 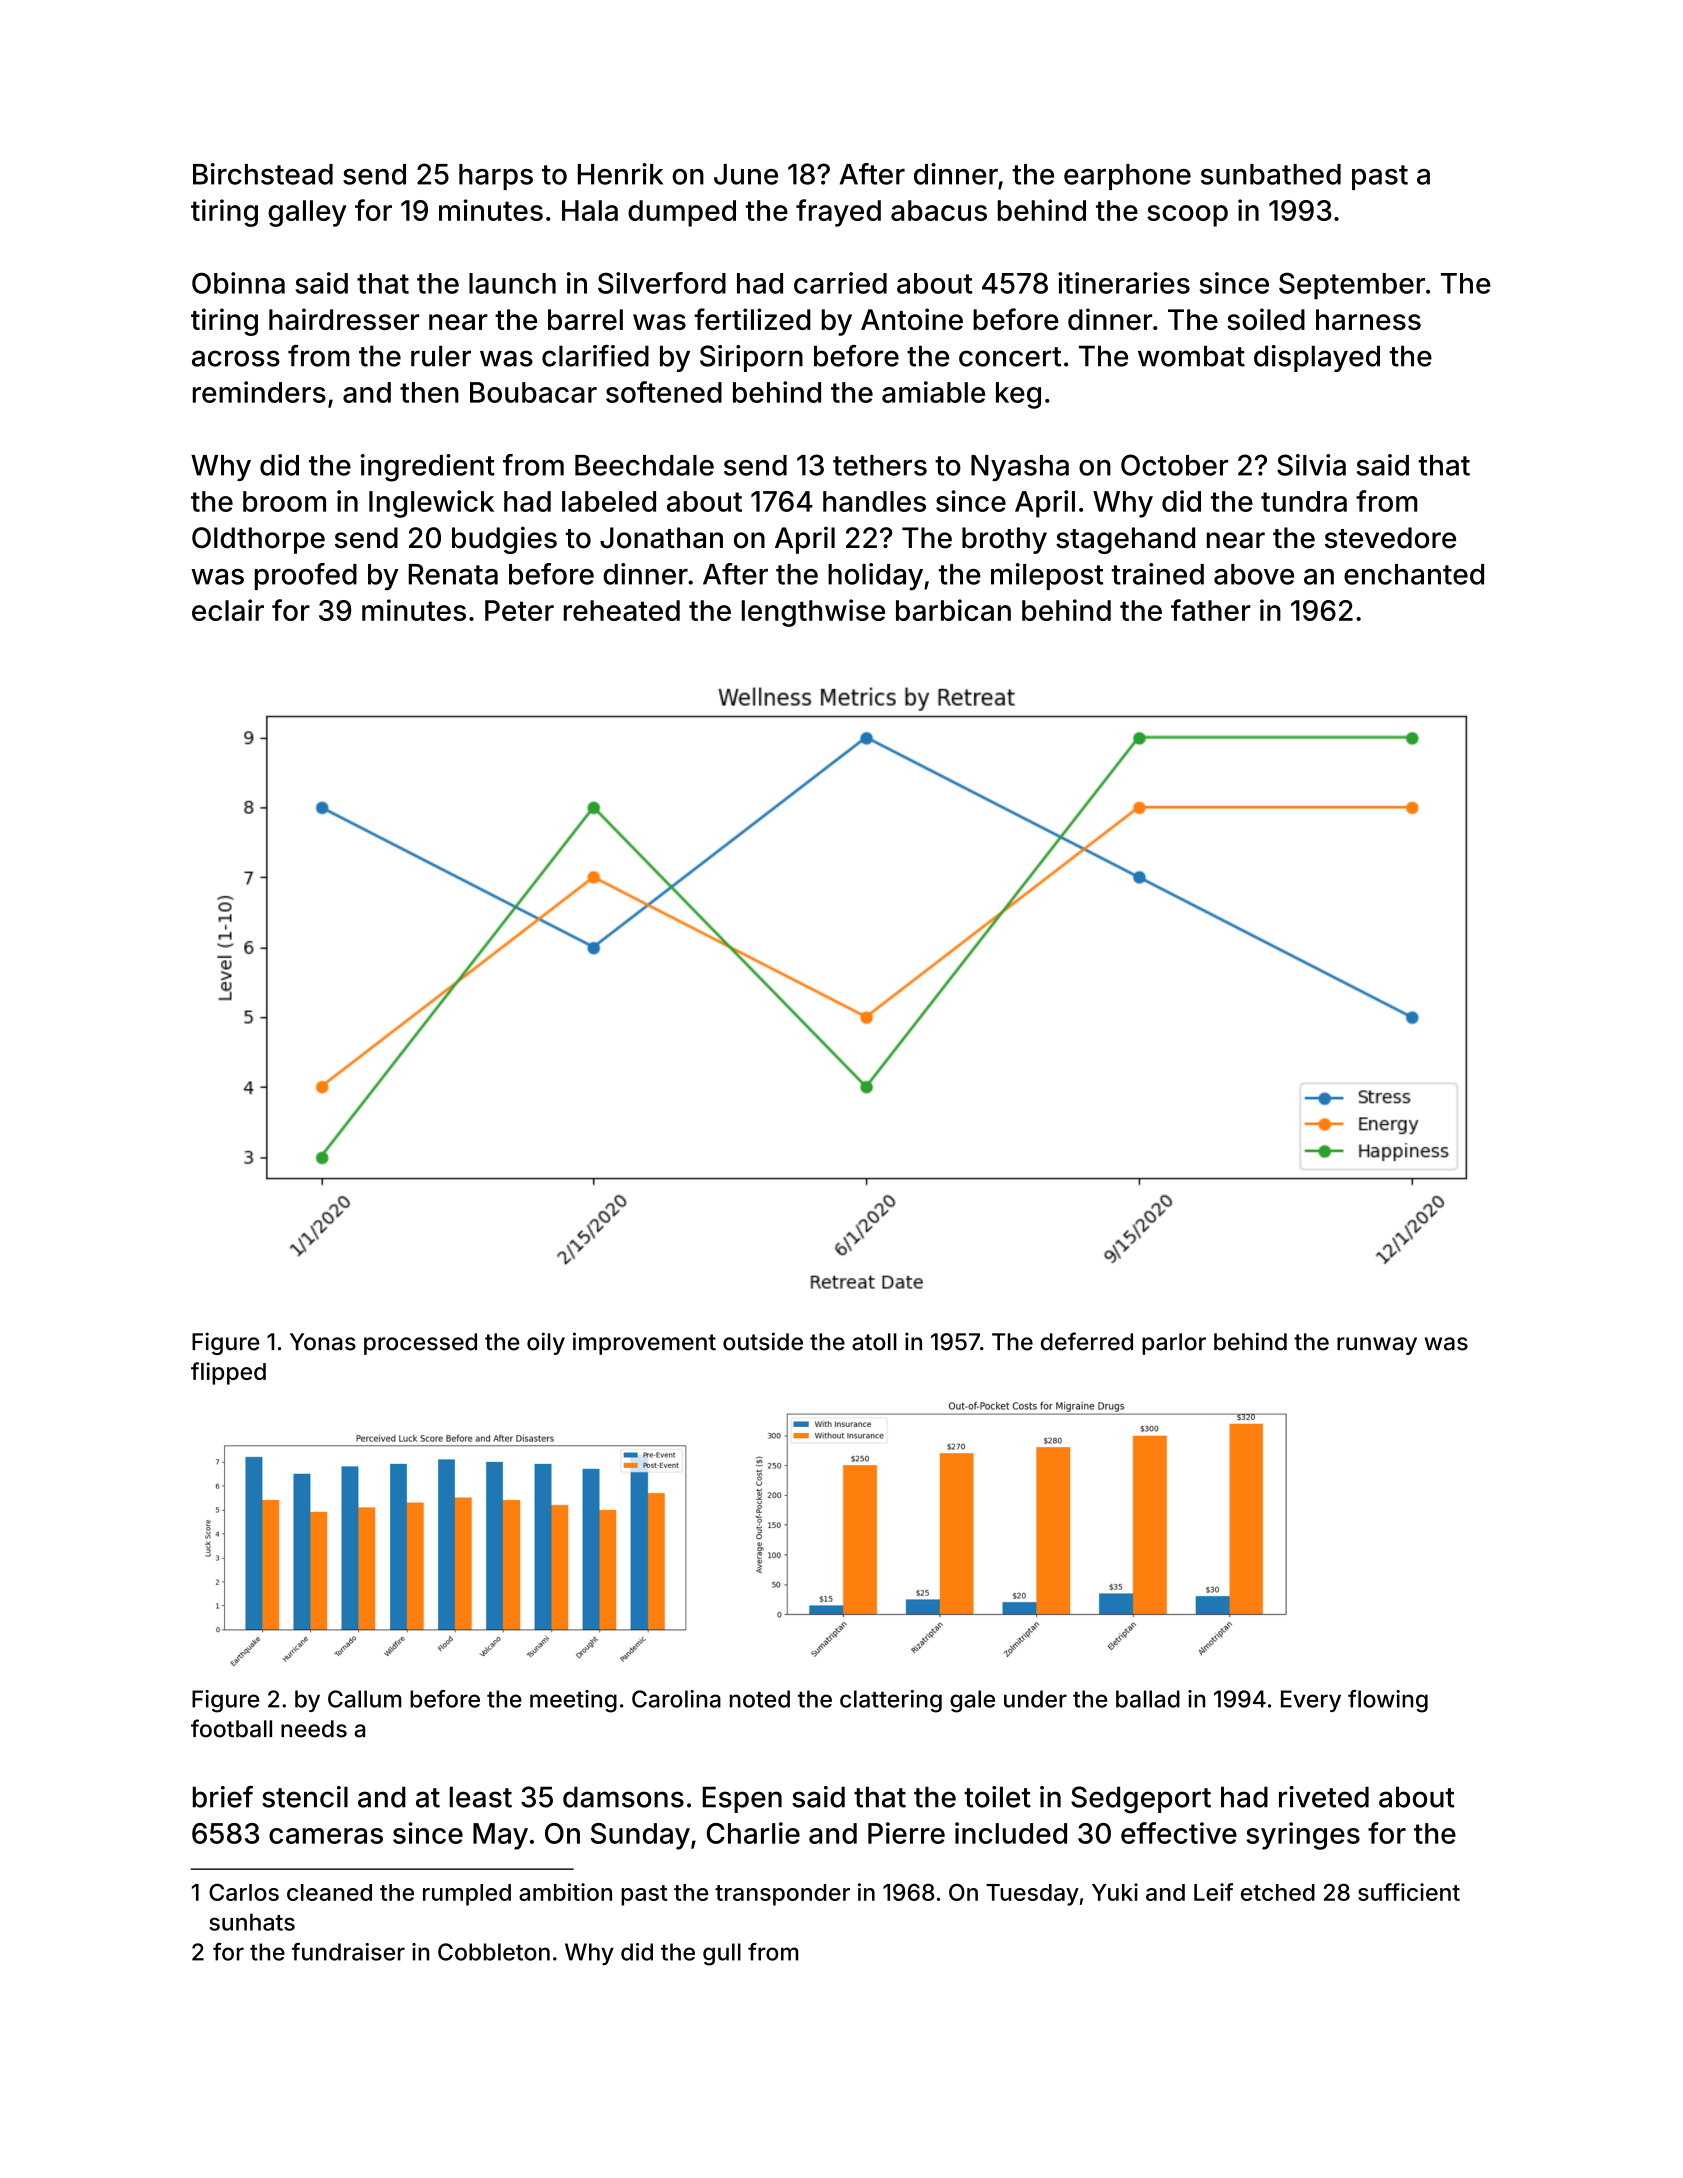 I want to click on parlor, so click(x=1174, y=1344).
